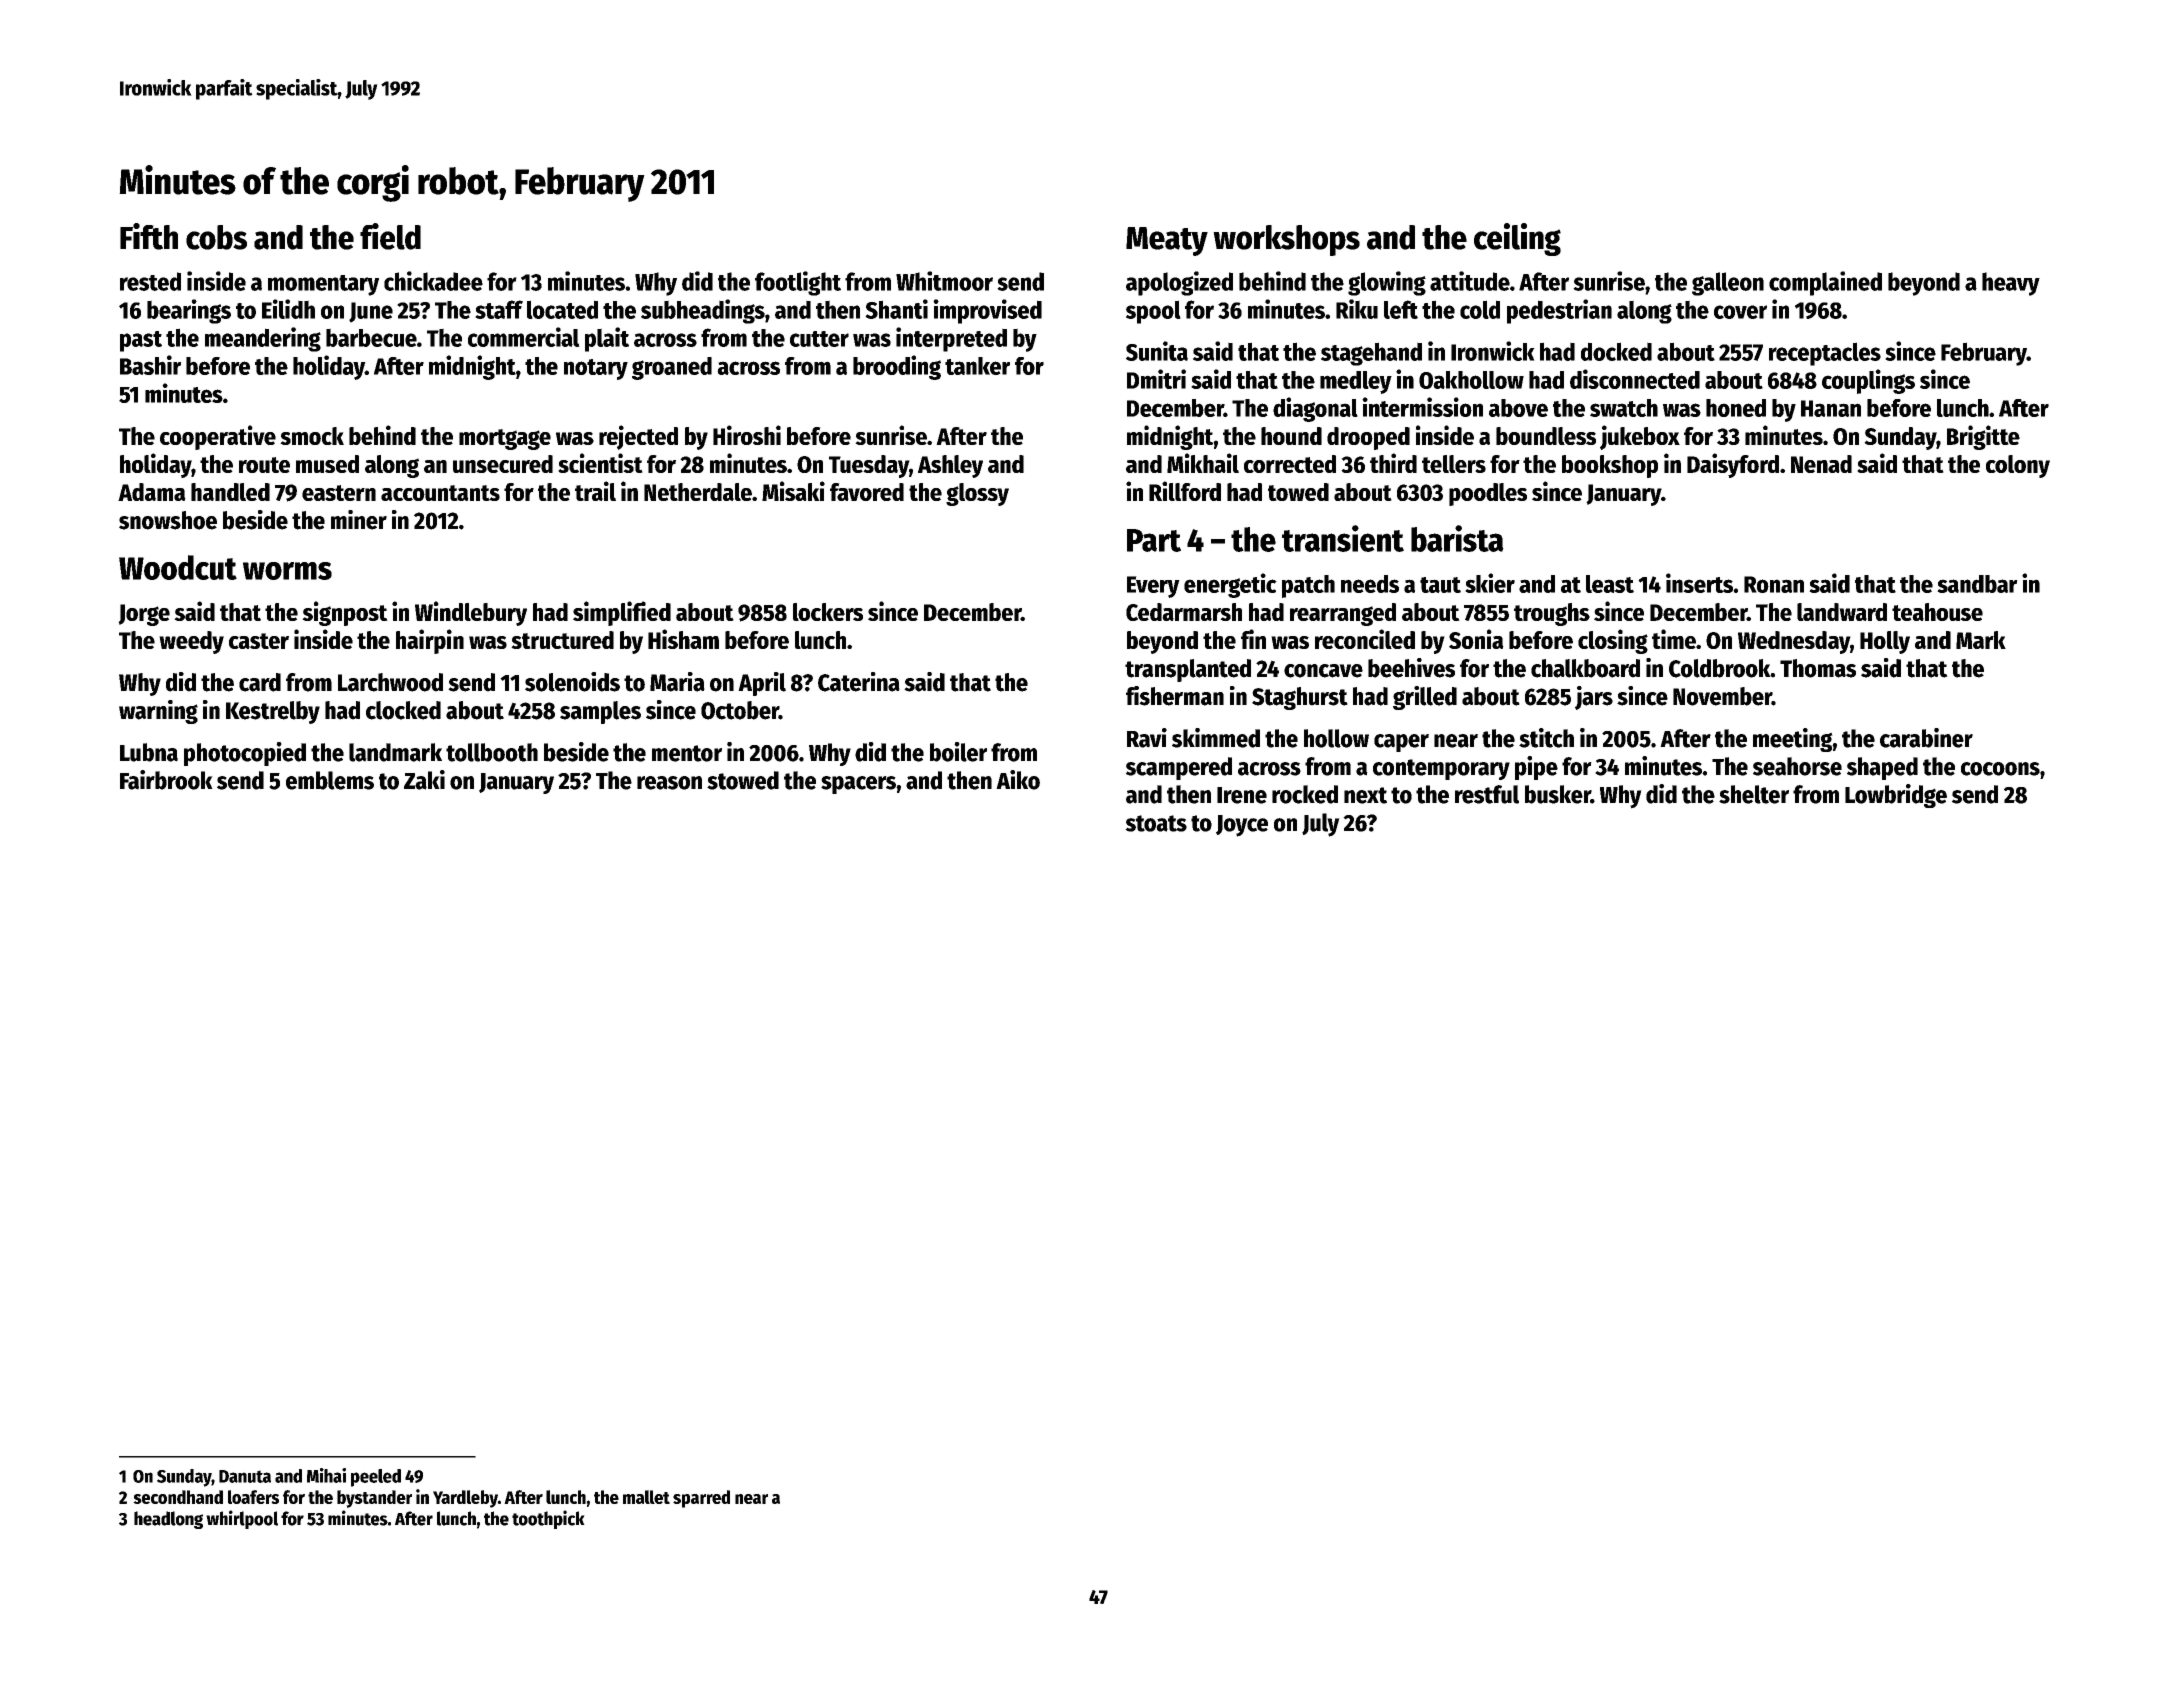 The height and width of the screenshot is (1683, 2178). I want to click on mallet, so click(646, 1497).
